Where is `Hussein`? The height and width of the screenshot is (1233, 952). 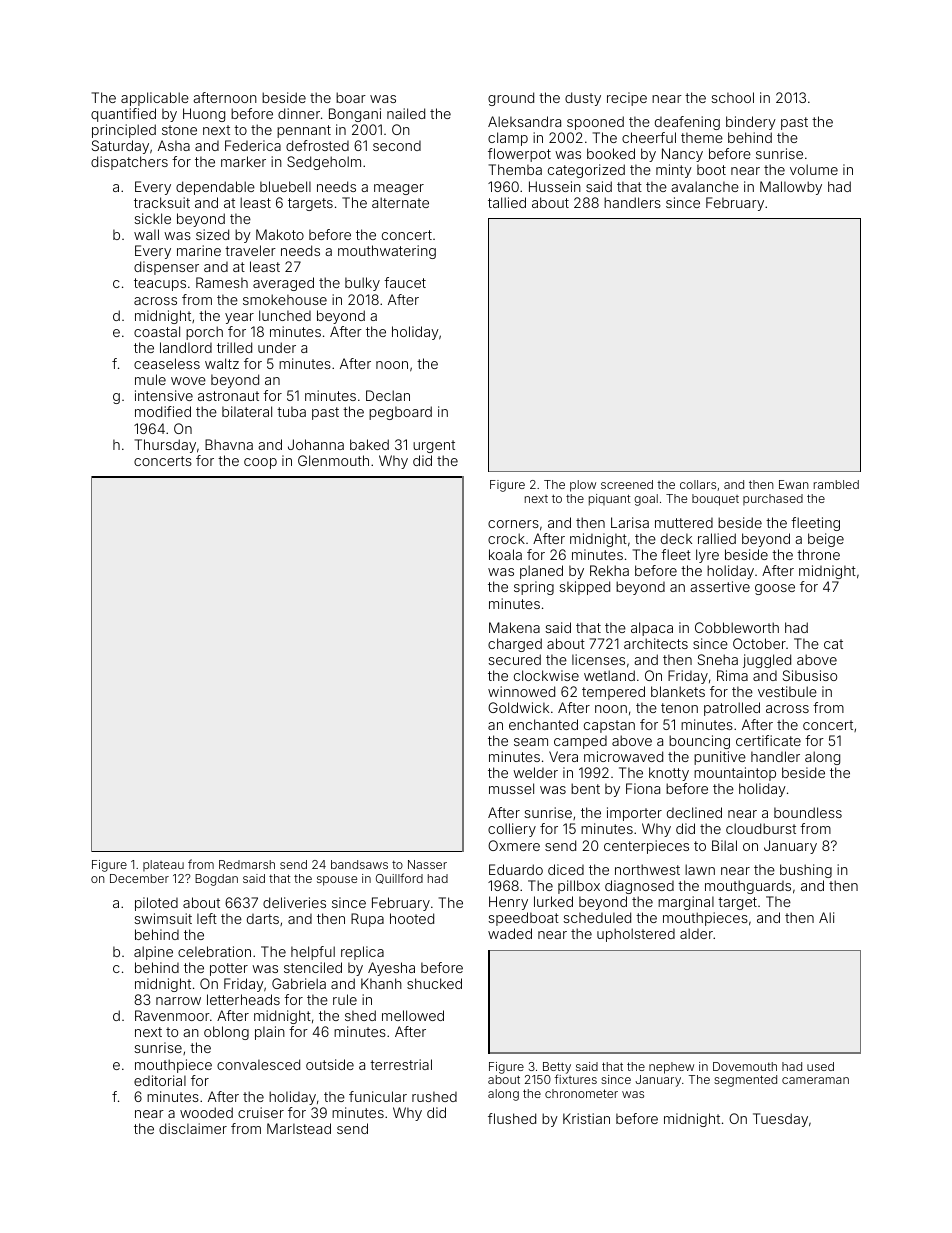 Hussein is located at coordinates (555, 186).
